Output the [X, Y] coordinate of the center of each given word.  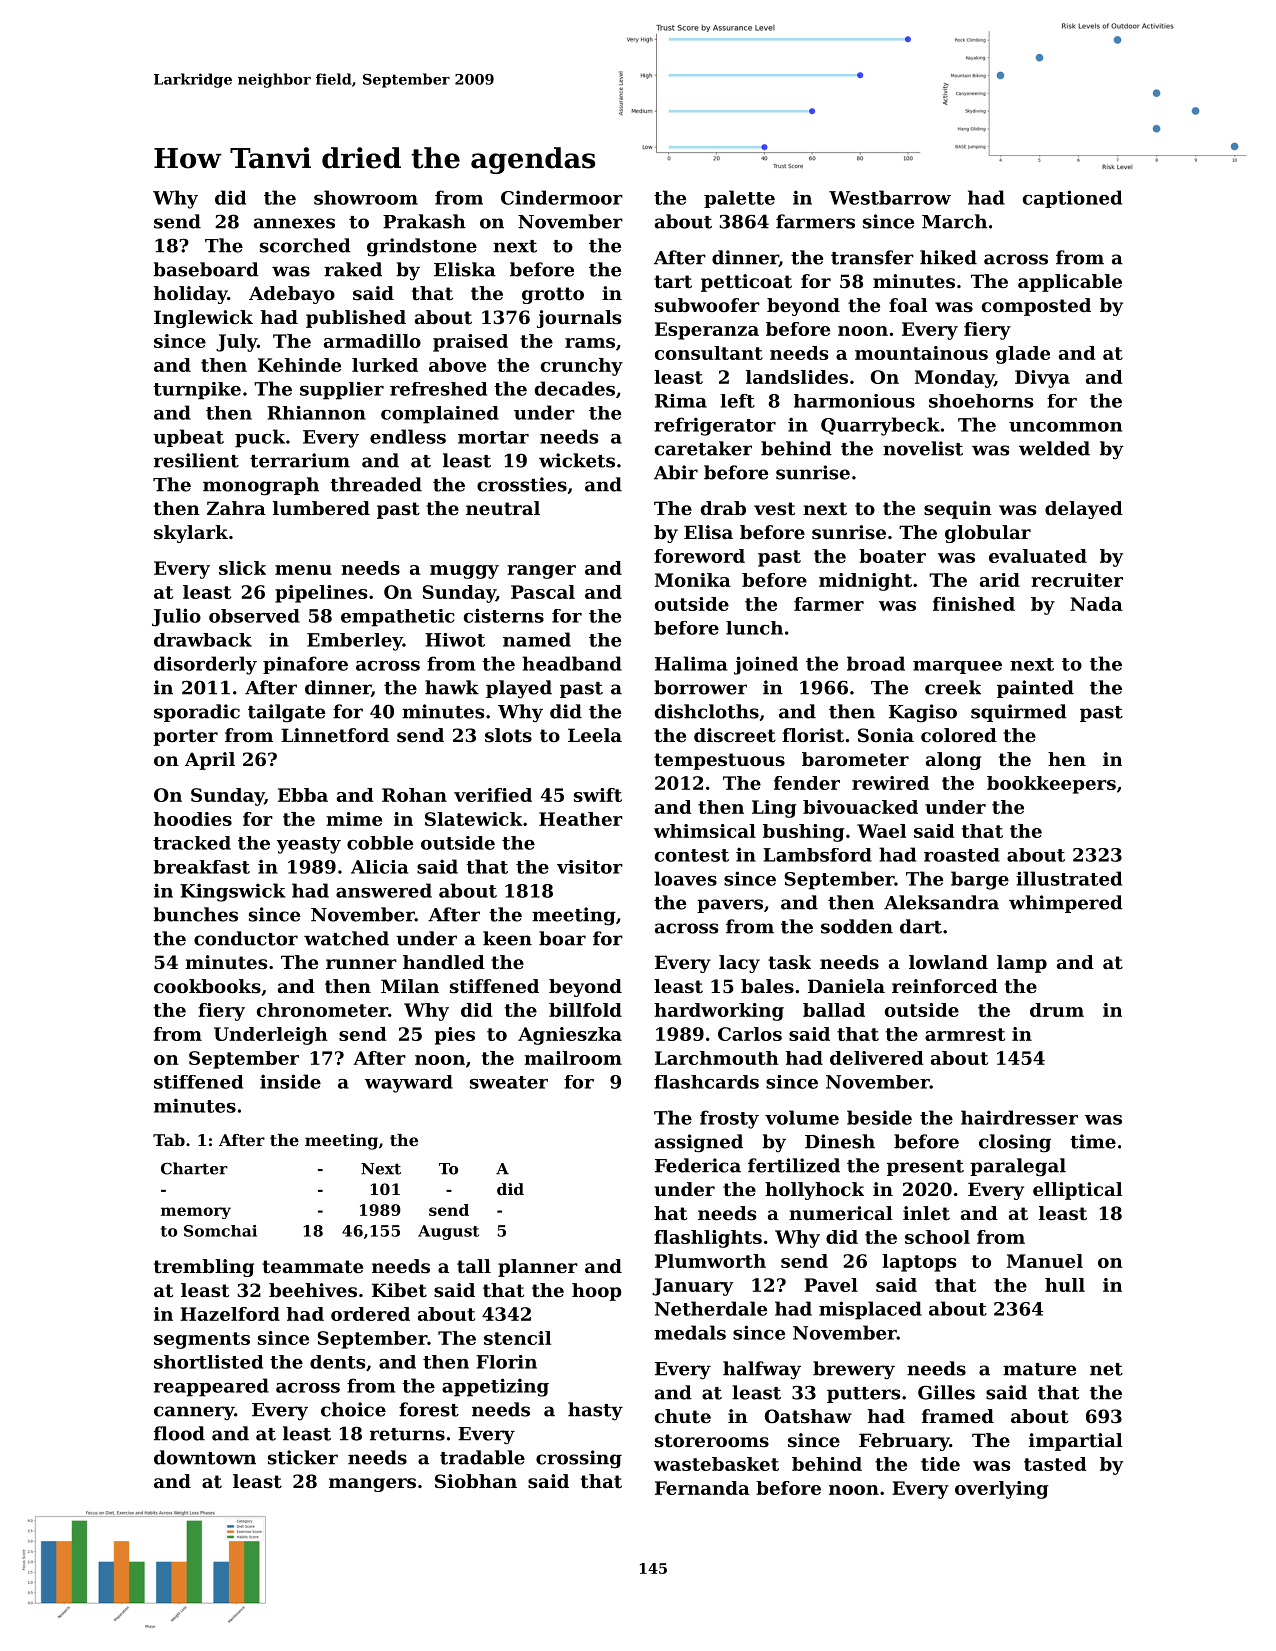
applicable [1070, 283]
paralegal [1018, 1167]
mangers [372, 1485]
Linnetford [335, 735]
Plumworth [710, 1261]
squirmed [1019, 713]
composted [1036, 307]
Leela [595, 735]
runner [361, 964]
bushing [803, 833]
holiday [191, 295]
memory [196, 1213]
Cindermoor [562, 197]
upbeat [188, 438]
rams [590, 343]
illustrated [1069, 878]
